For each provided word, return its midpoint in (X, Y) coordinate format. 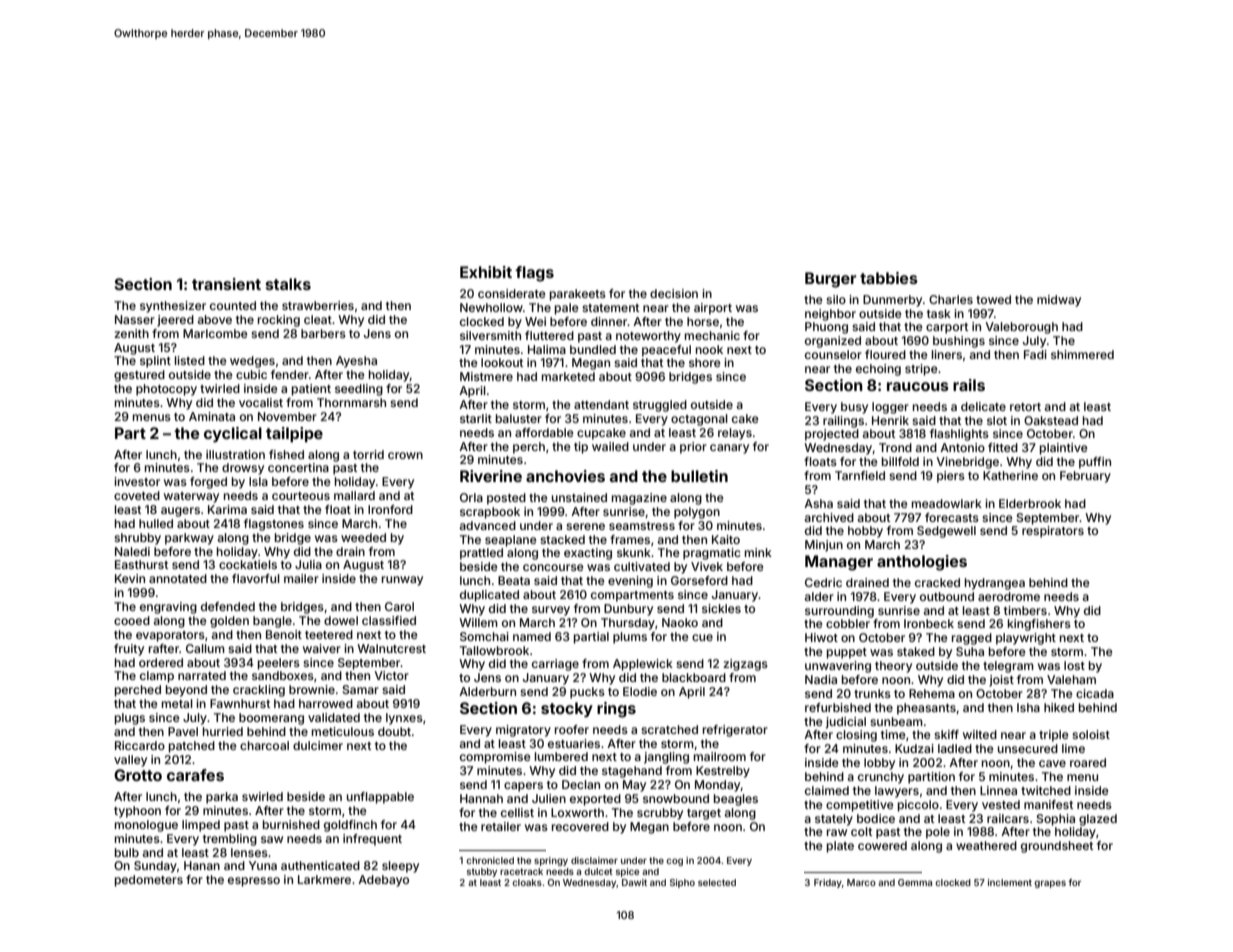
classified (389, 620)
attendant (601, 404)
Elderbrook (1030, 503)
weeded (363, 537)
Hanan (202, 865)
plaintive (1064, 449)
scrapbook (490, 513)
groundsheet (1057, 847)
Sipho (682, 883)
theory (893, 667)
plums (630, 638)
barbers (323, 333)
